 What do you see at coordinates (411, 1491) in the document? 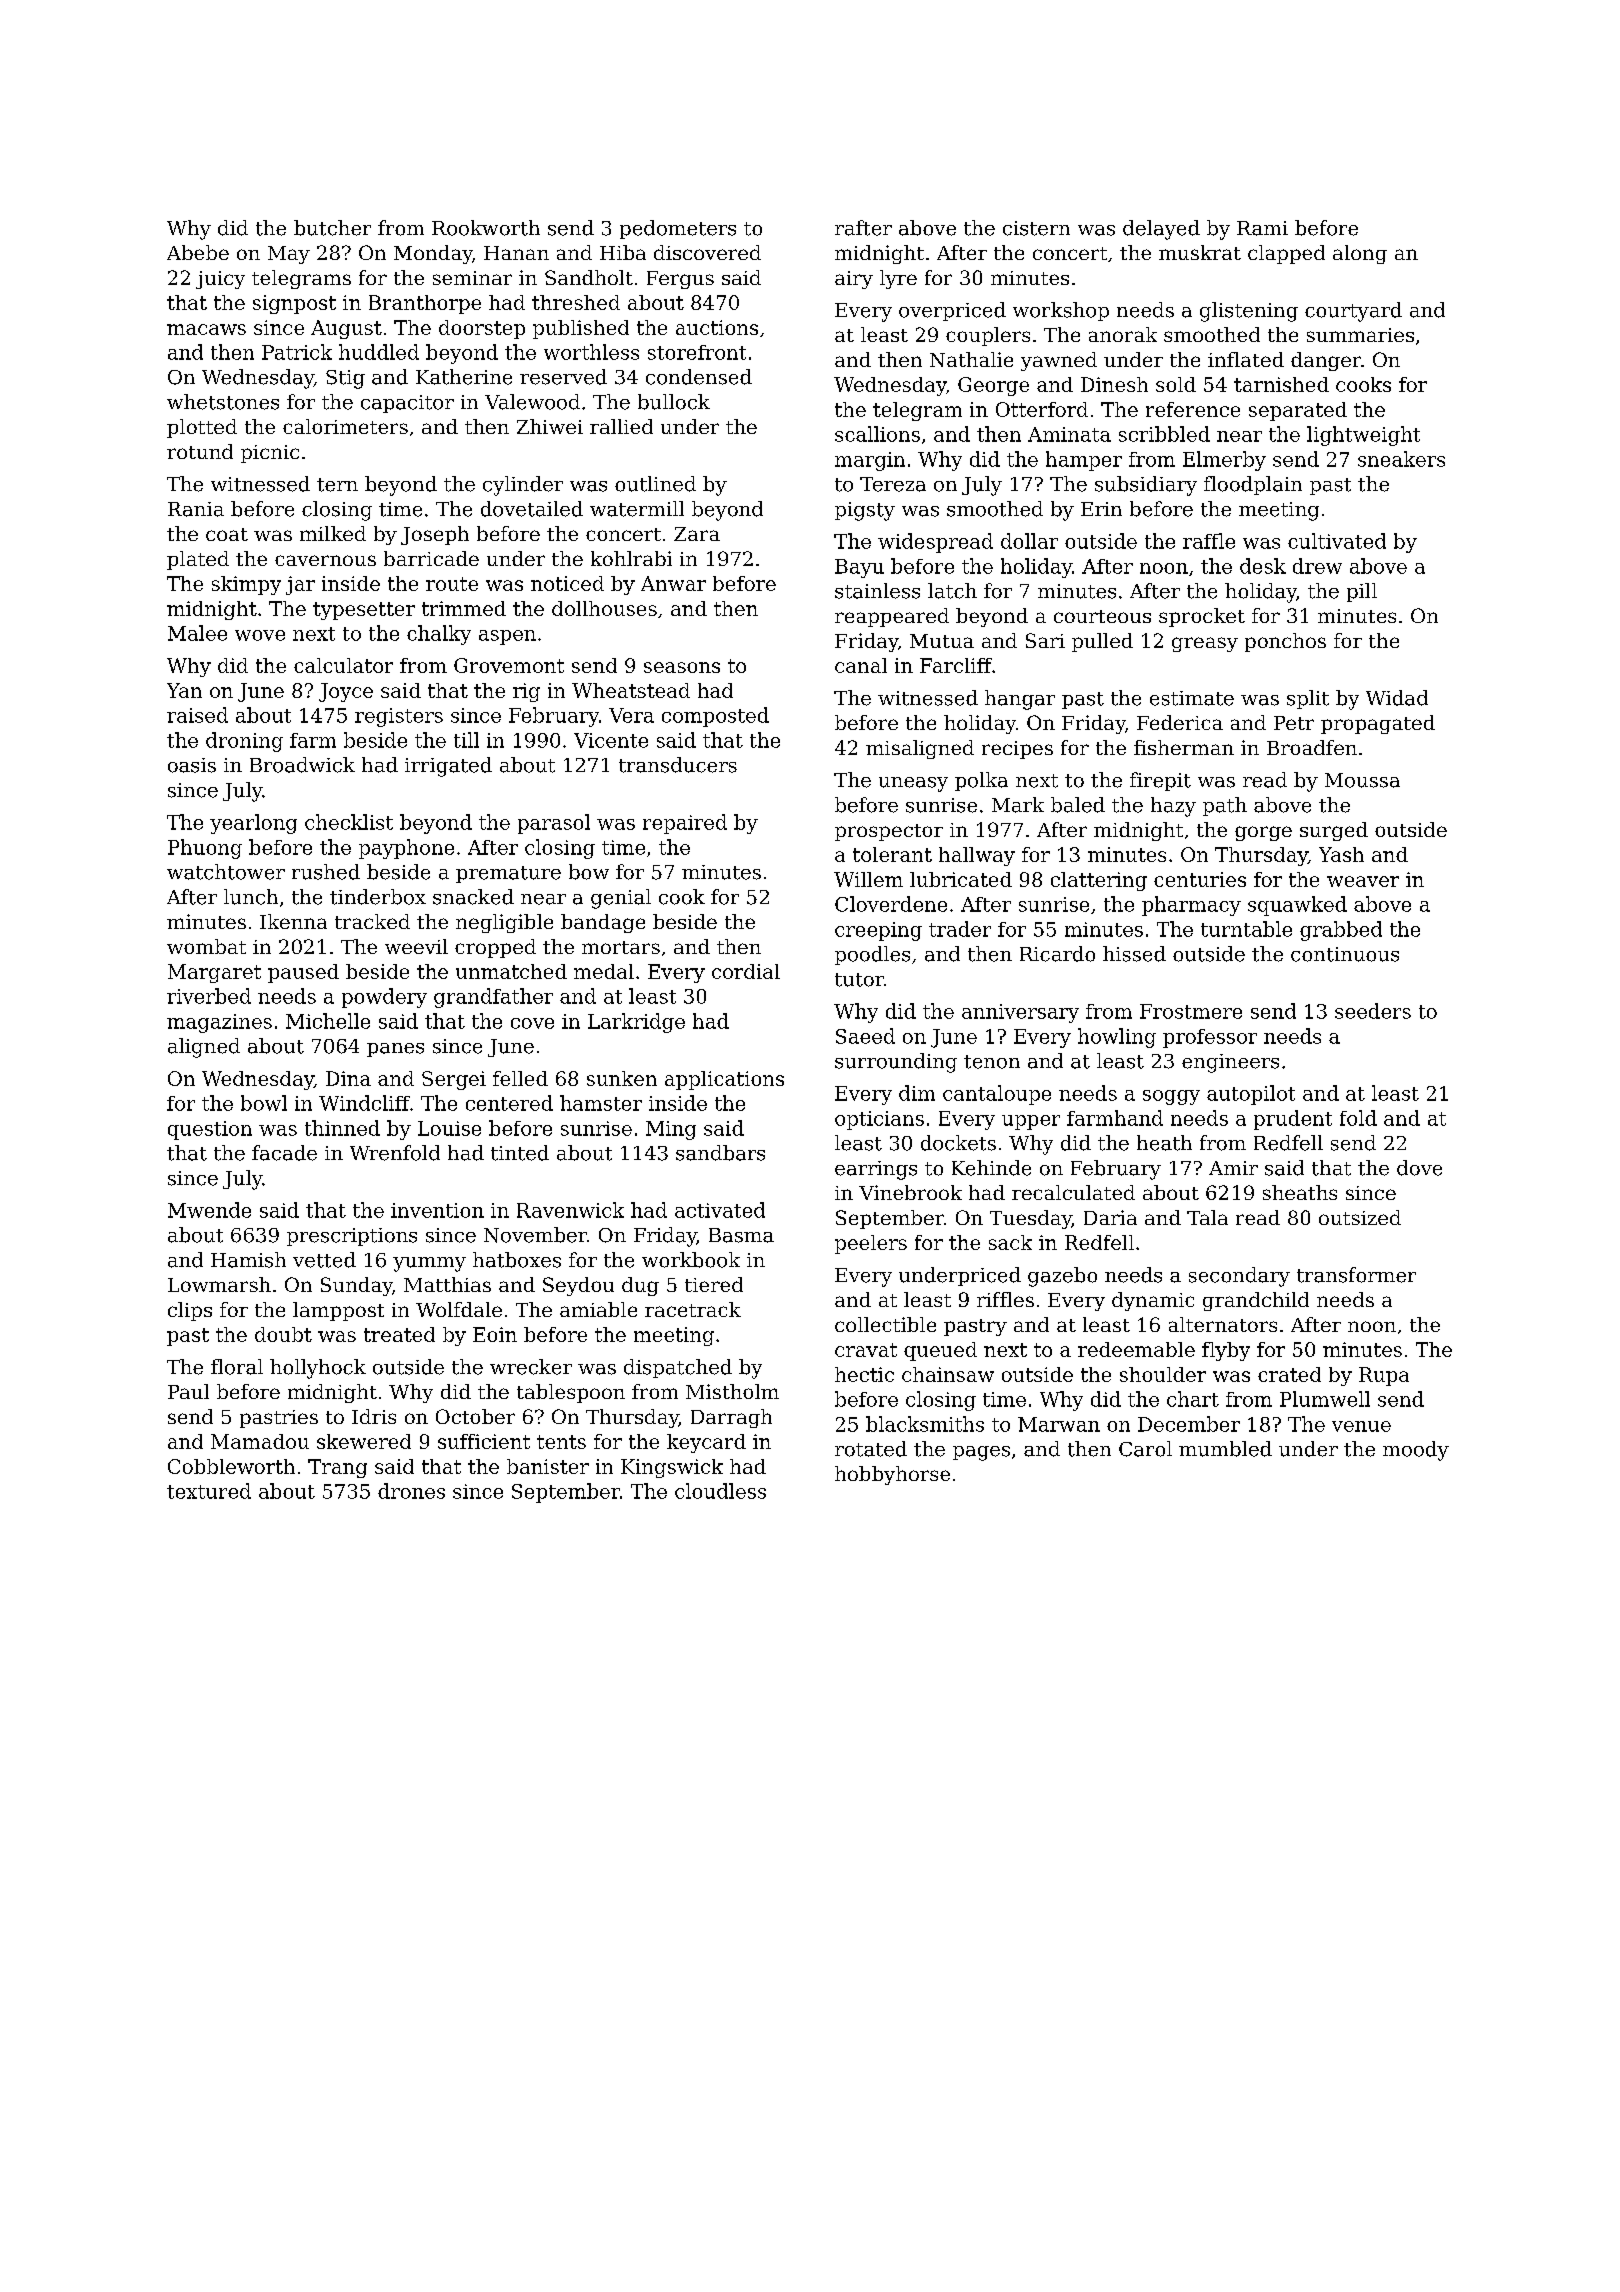
I see `drones` at bounding box center [411, 1491].
